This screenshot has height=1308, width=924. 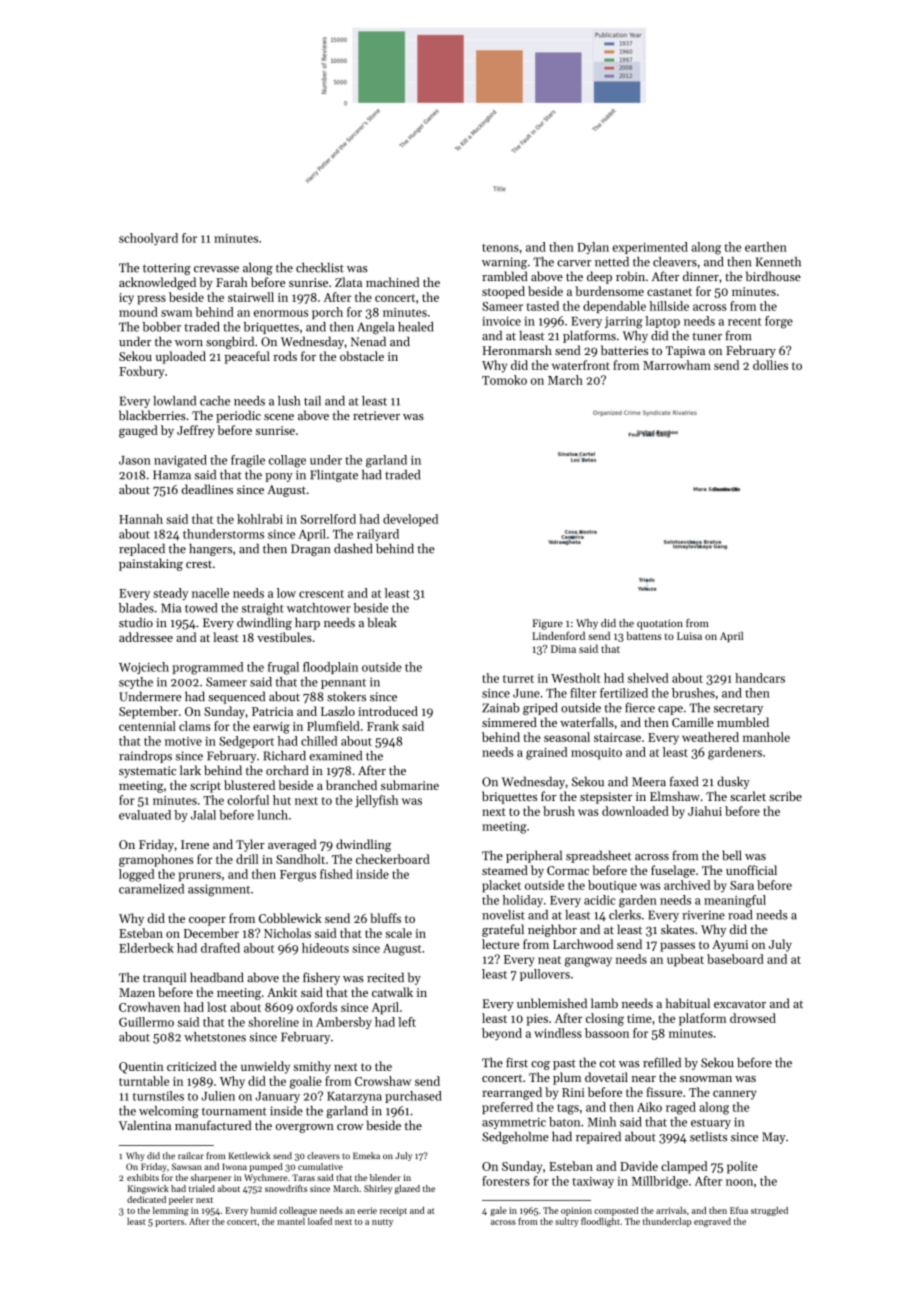 I want to click on simmered, so click(x=509, y=722).
